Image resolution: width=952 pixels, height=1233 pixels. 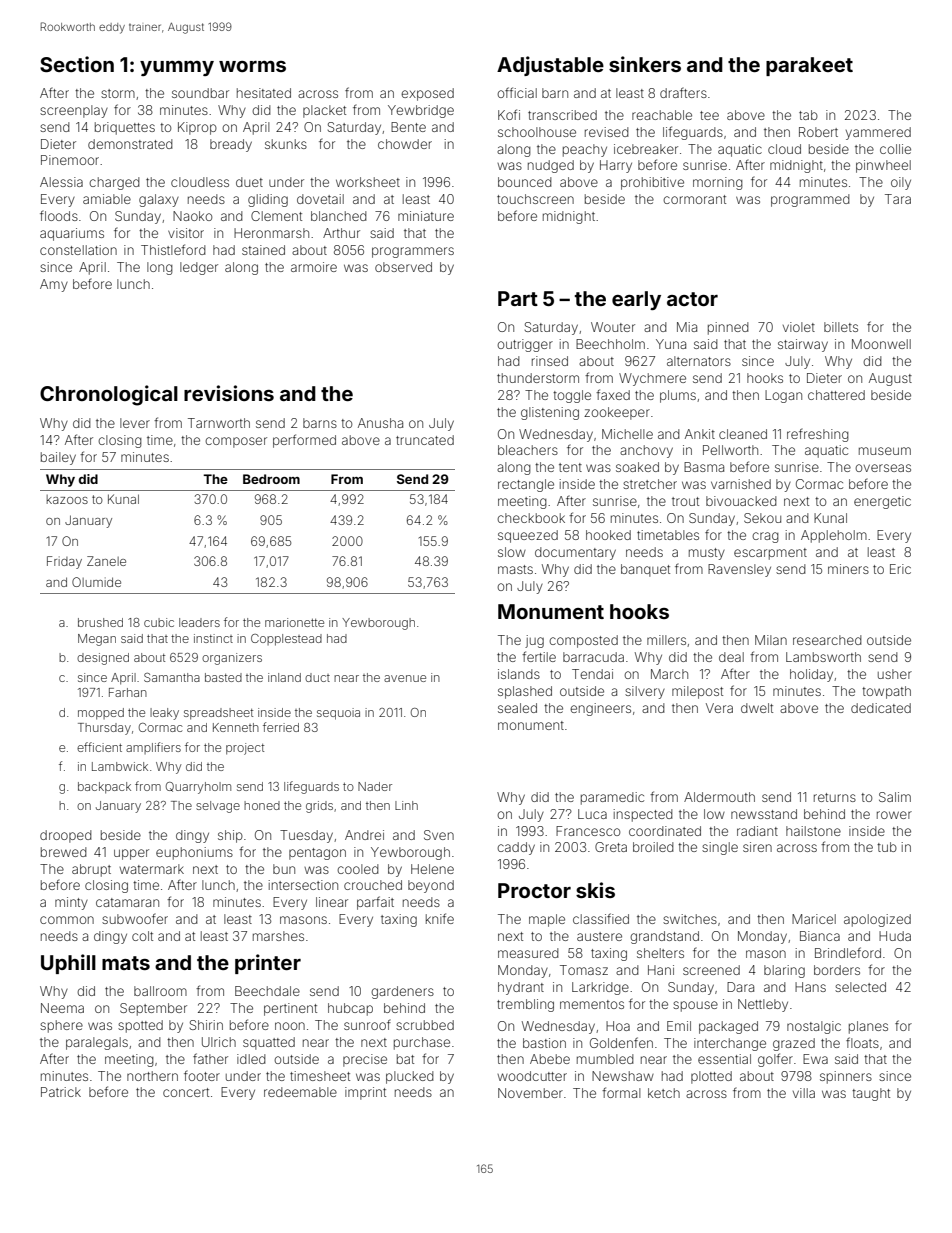 I want to click on Tara, so click(x=898, y=199).
